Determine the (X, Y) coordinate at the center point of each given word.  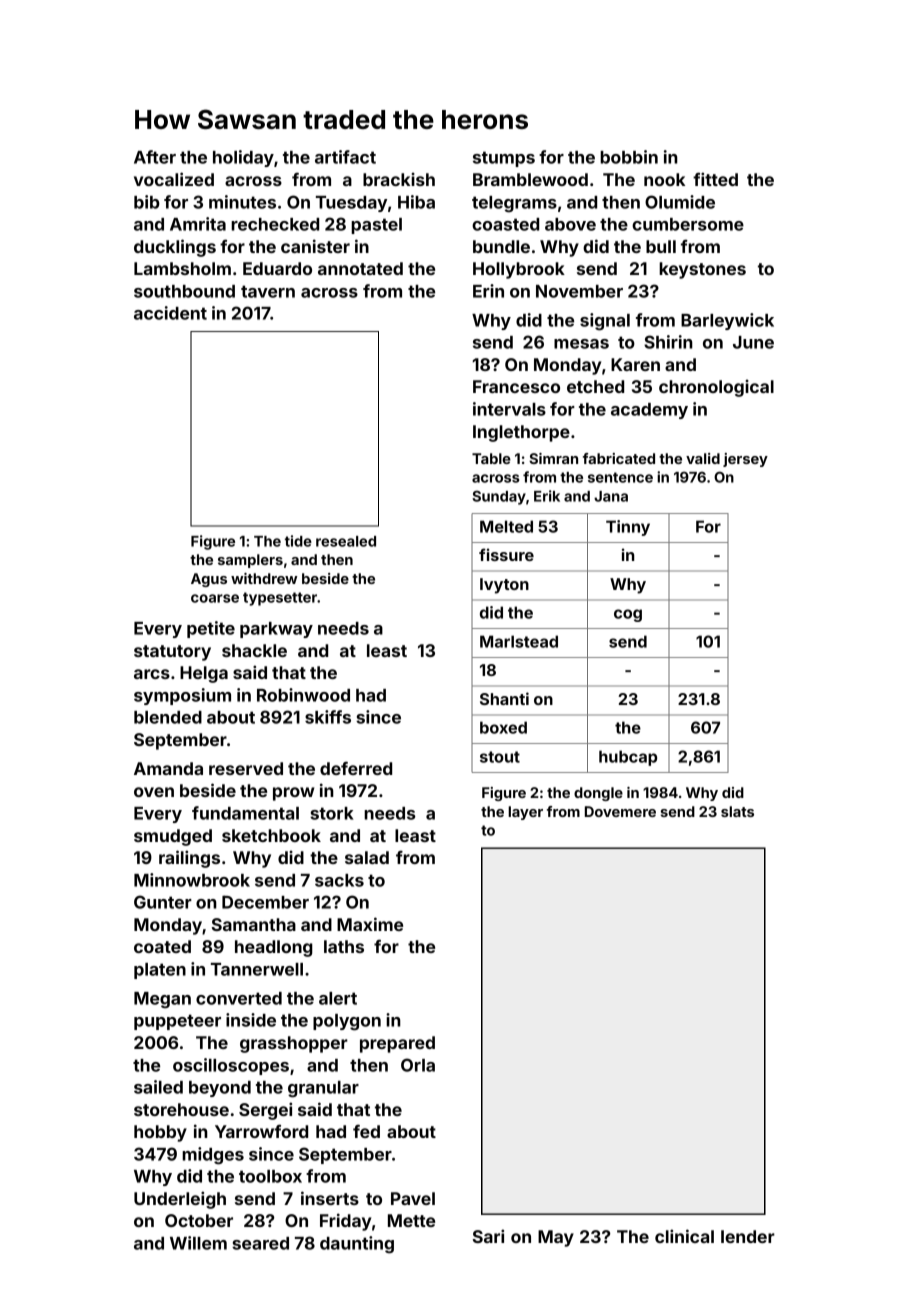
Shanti (504, 698)
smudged (173, 837)
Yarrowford (261, 1131)
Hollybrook (519, 270)
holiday (243, 158)
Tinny (628, 528)
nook (664, 179)
